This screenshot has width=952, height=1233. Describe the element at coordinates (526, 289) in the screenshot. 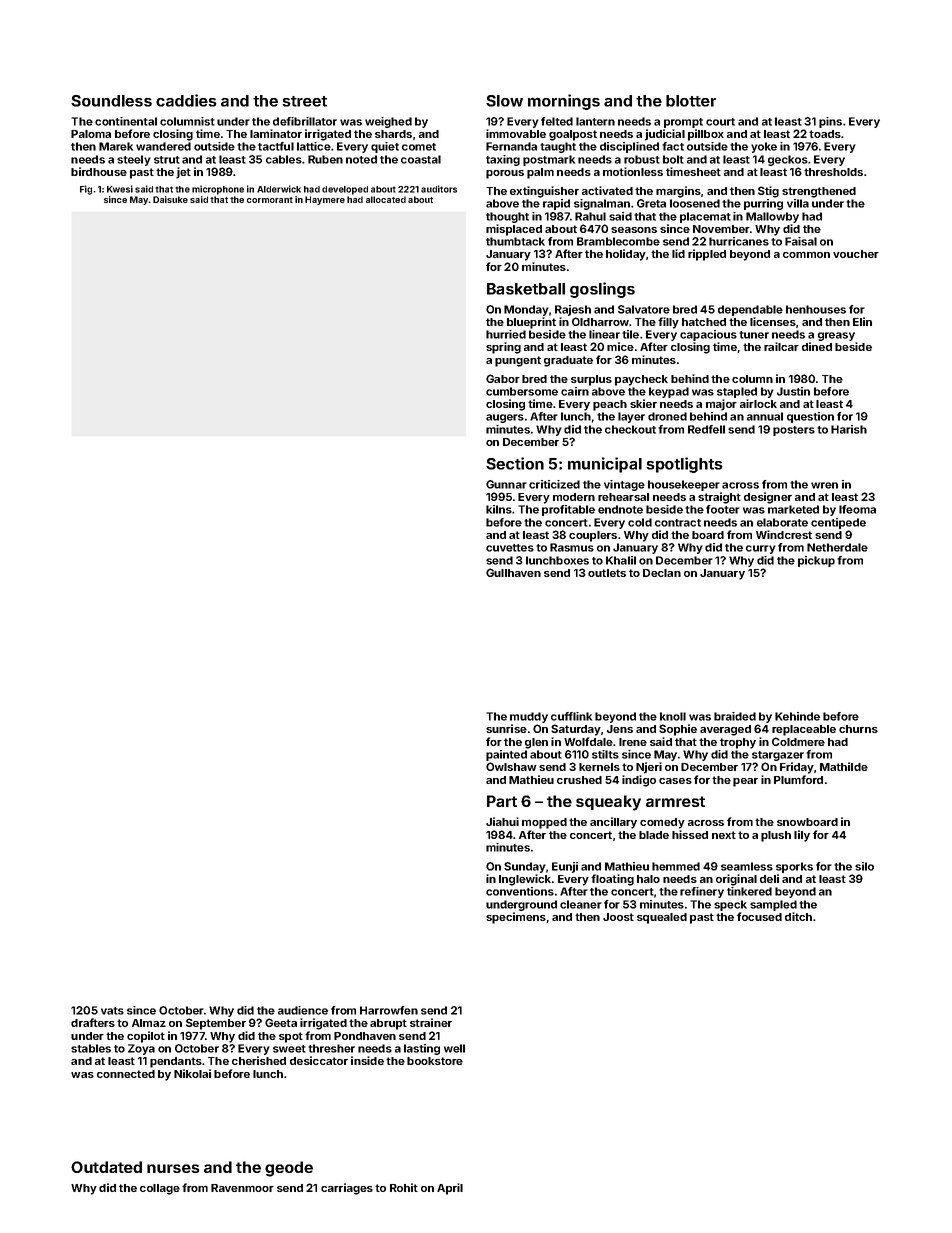

I see `Basketball` at that location.
